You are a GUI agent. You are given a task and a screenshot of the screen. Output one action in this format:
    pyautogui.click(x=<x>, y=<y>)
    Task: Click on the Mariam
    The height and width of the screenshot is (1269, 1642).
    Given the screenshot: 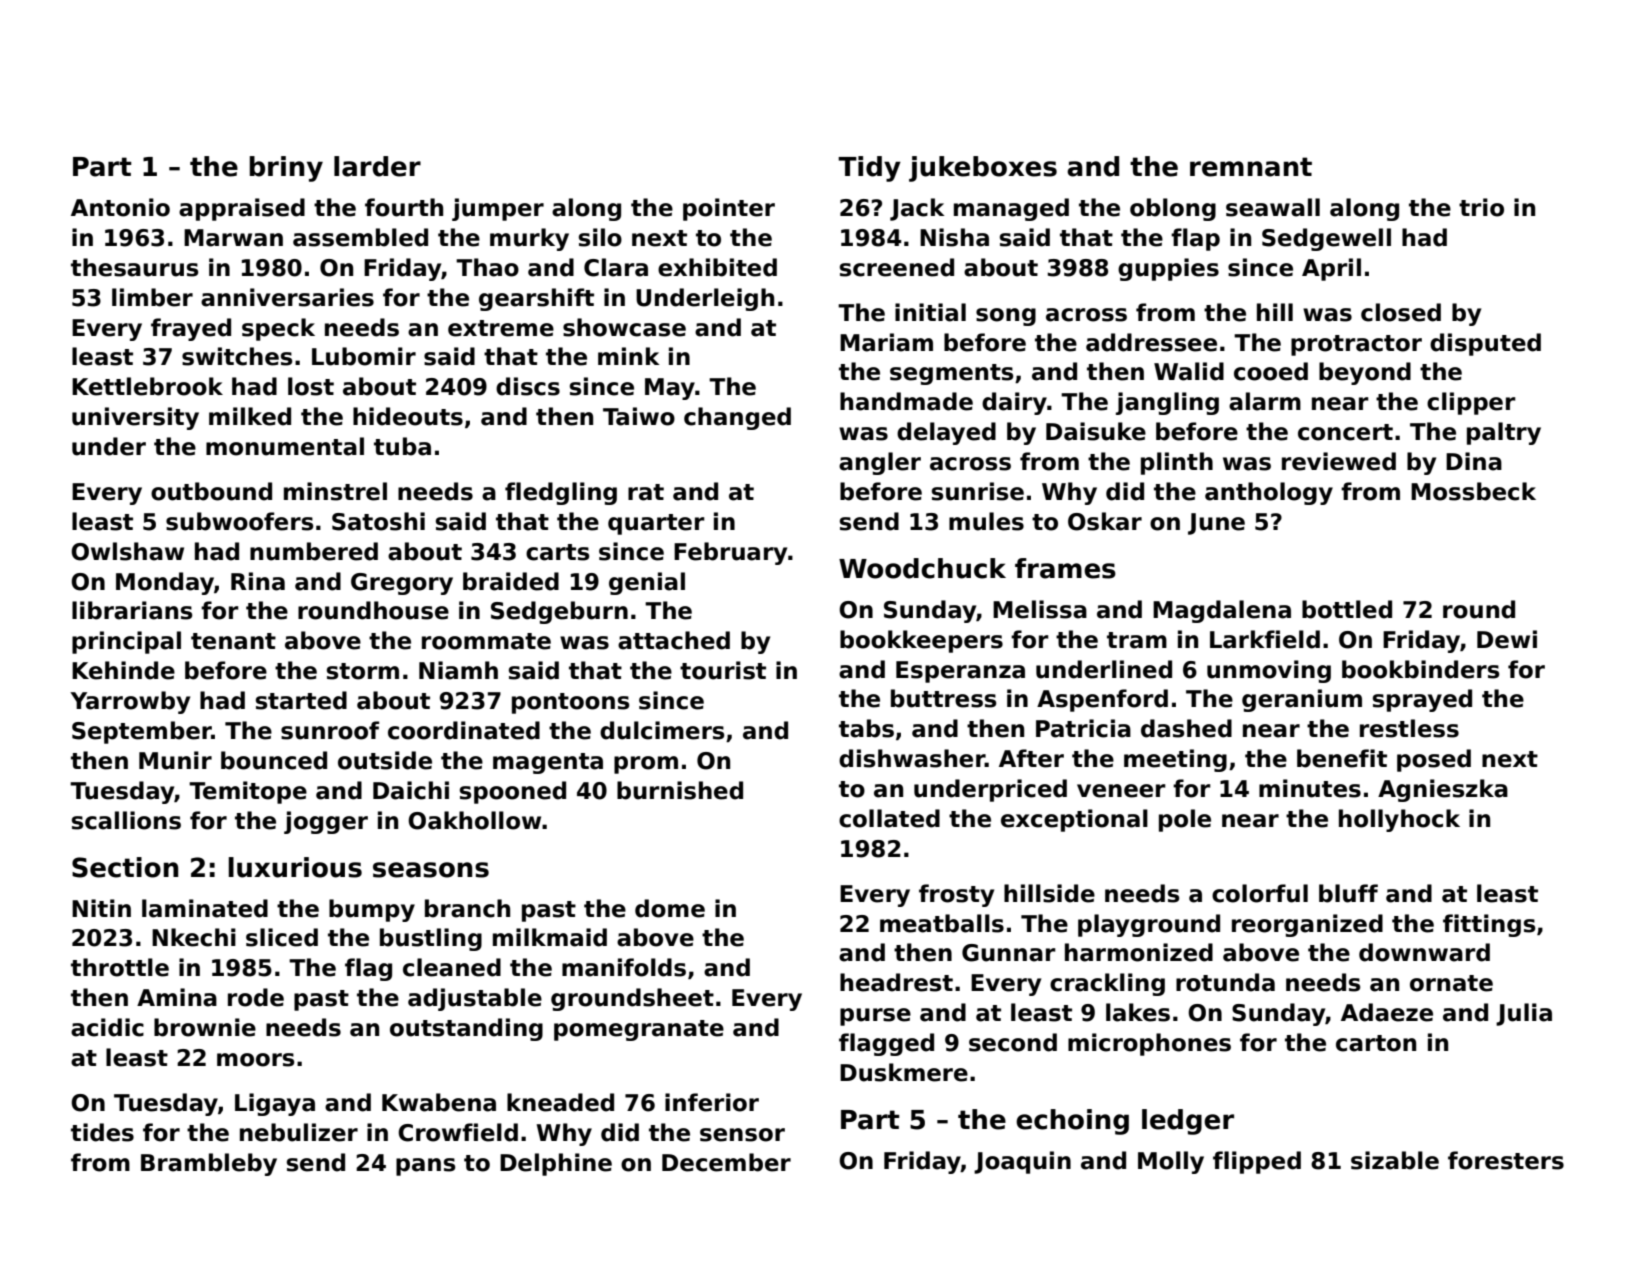 What is the action you would take?
    pyautogui.click(x=886, y=342)
